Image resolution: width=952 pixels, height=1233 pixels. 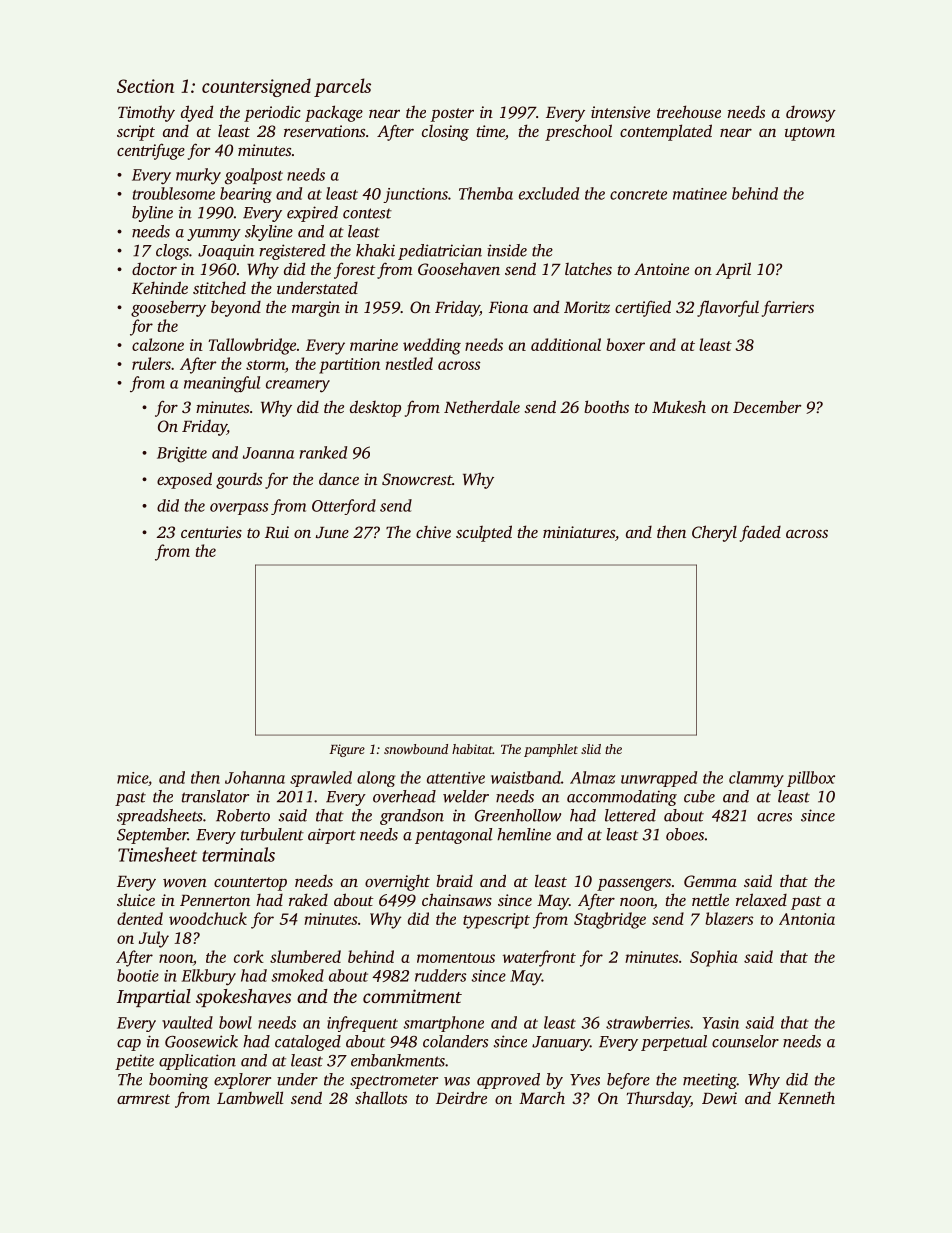 What do you see at coordinates (551, 750) in the document?
I see `pamphlet` at bounding box center [551, 750].
